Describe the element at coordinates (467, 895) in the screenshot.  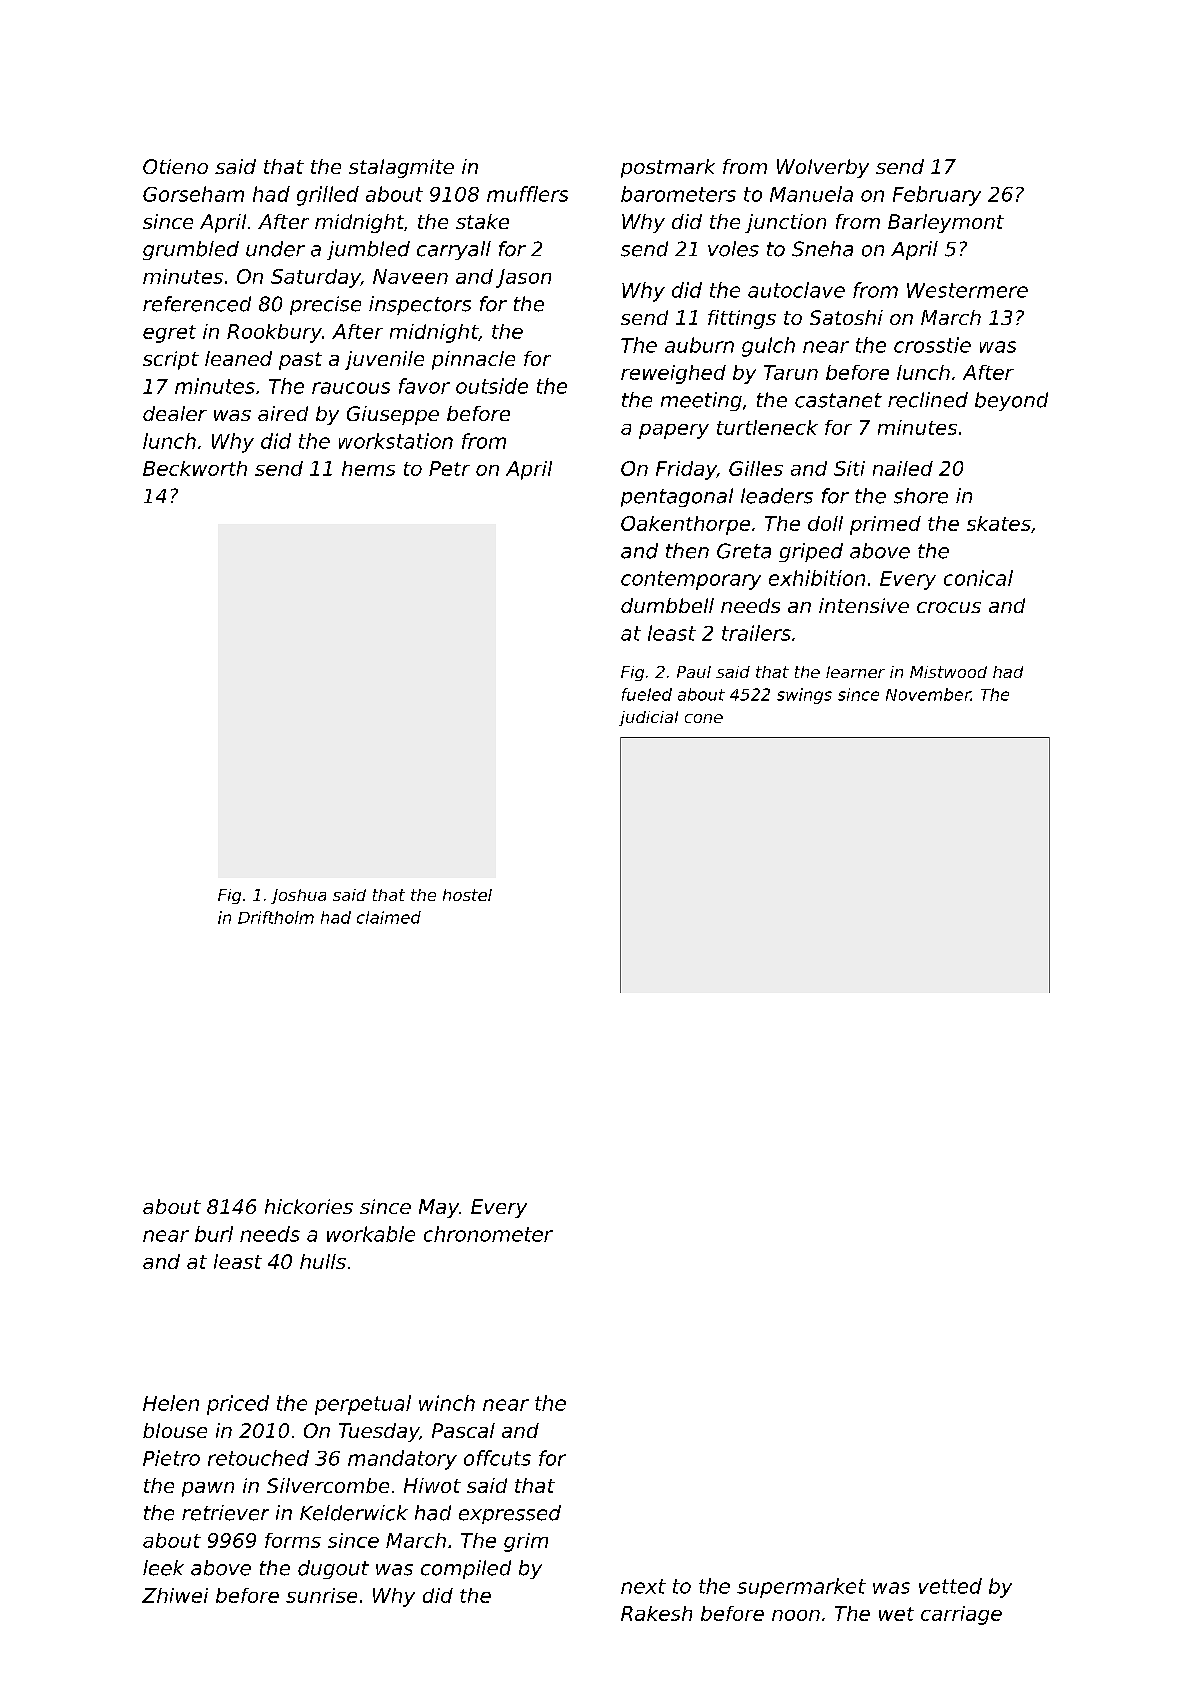
I see `hostel` at that location.
